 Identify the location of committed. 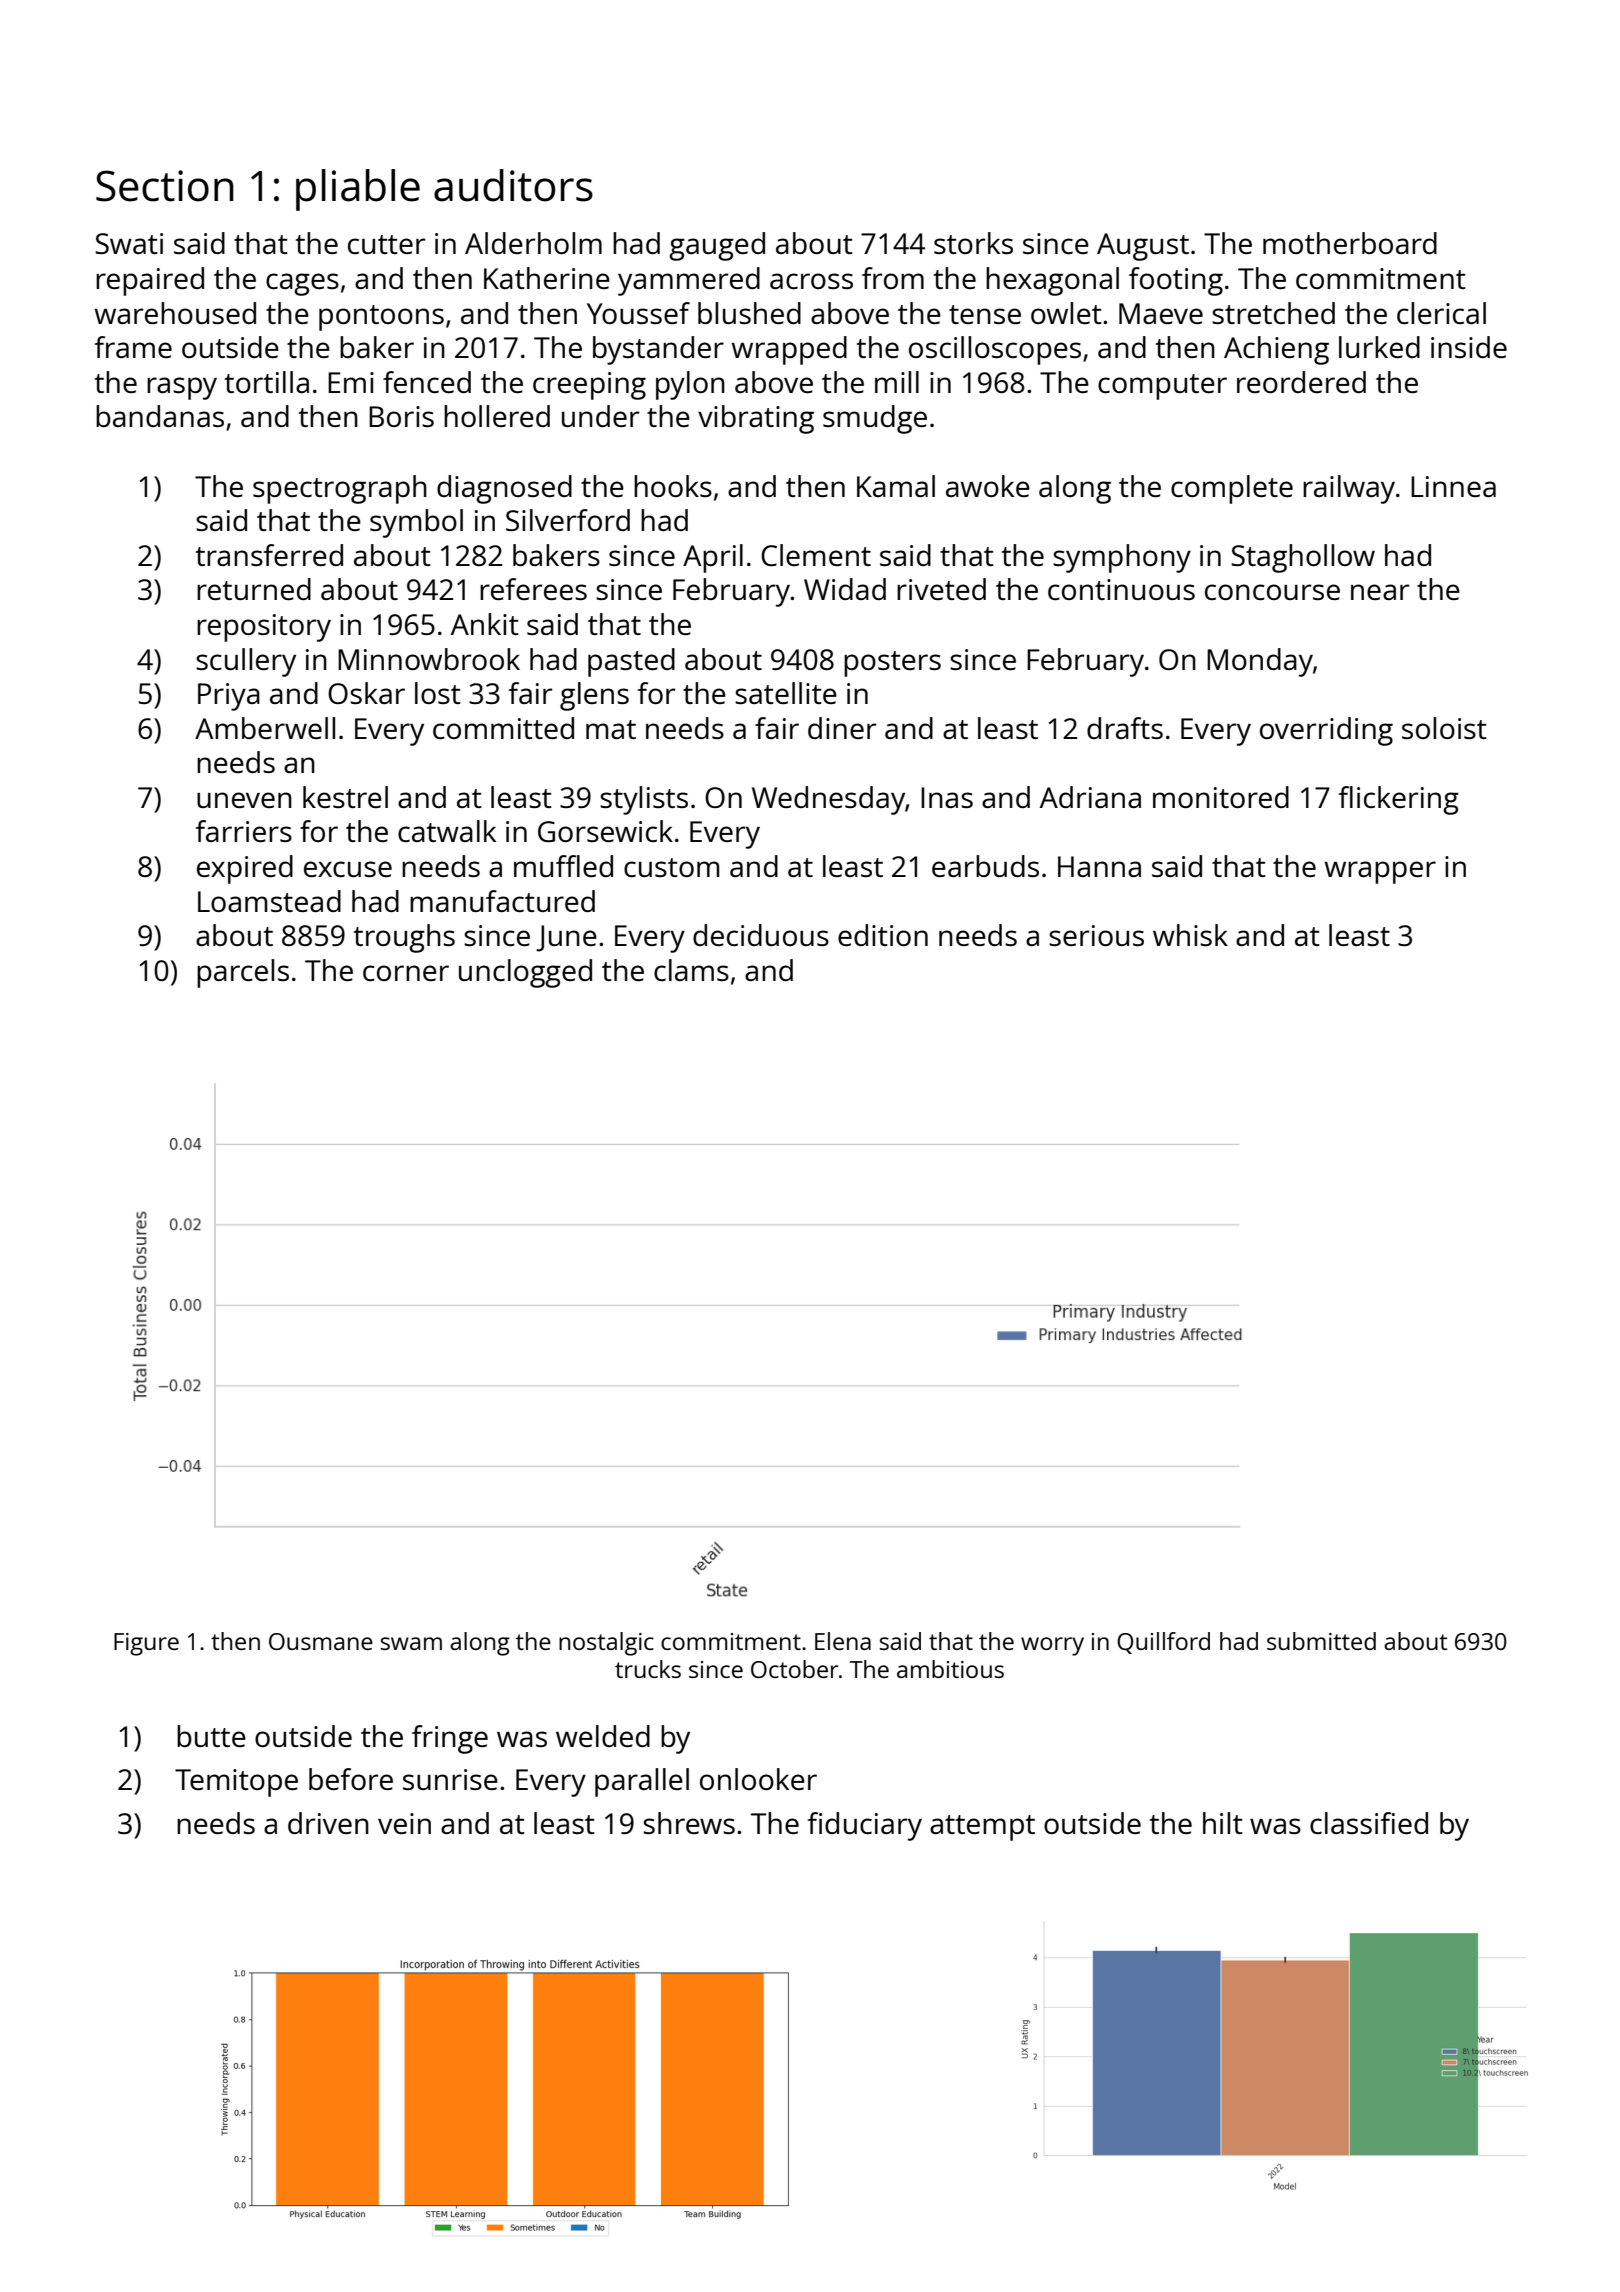
(503, 728).
